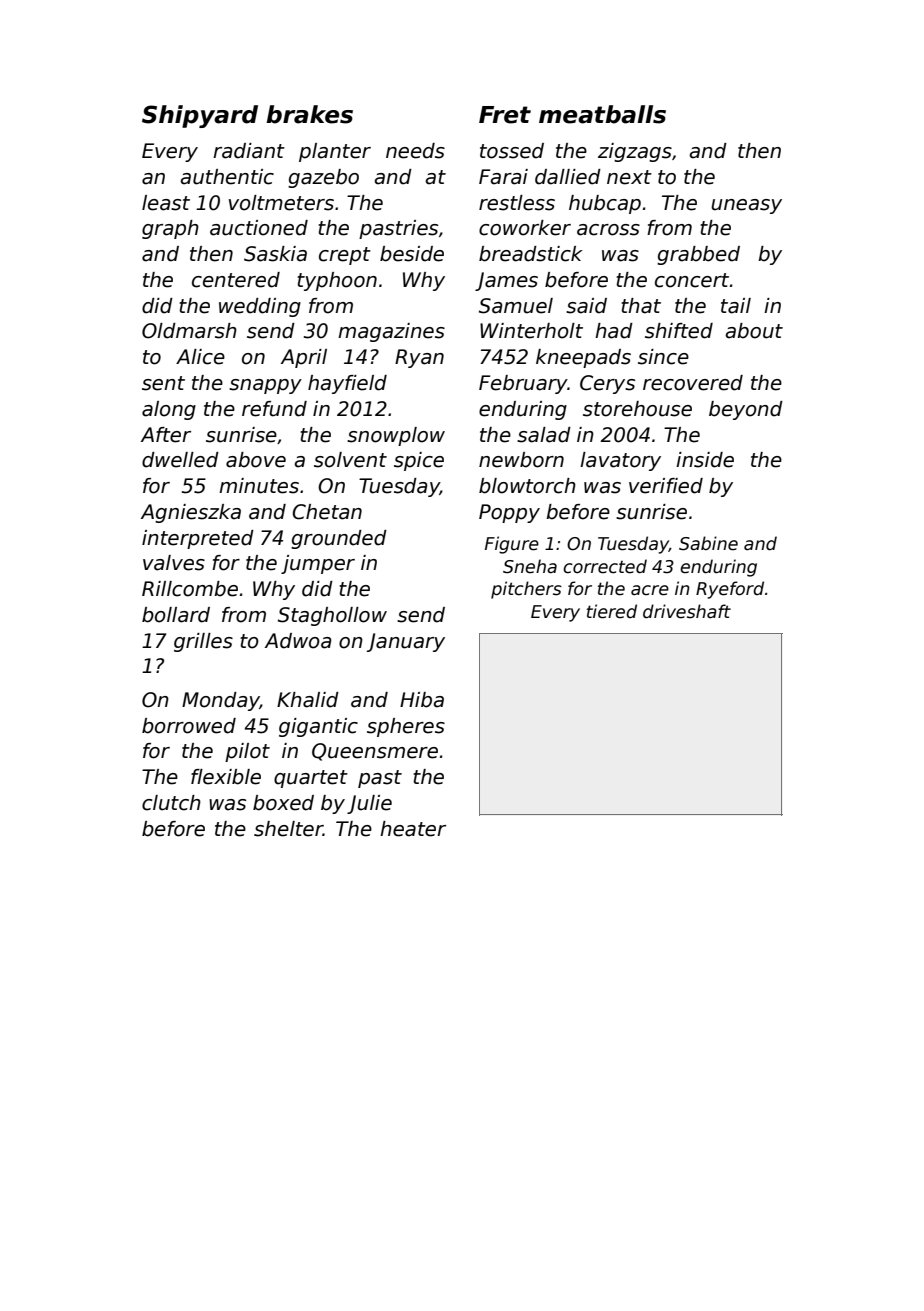 The height and width of the image is (1311, 924). I want to click on minutes, so click(259, 486).
